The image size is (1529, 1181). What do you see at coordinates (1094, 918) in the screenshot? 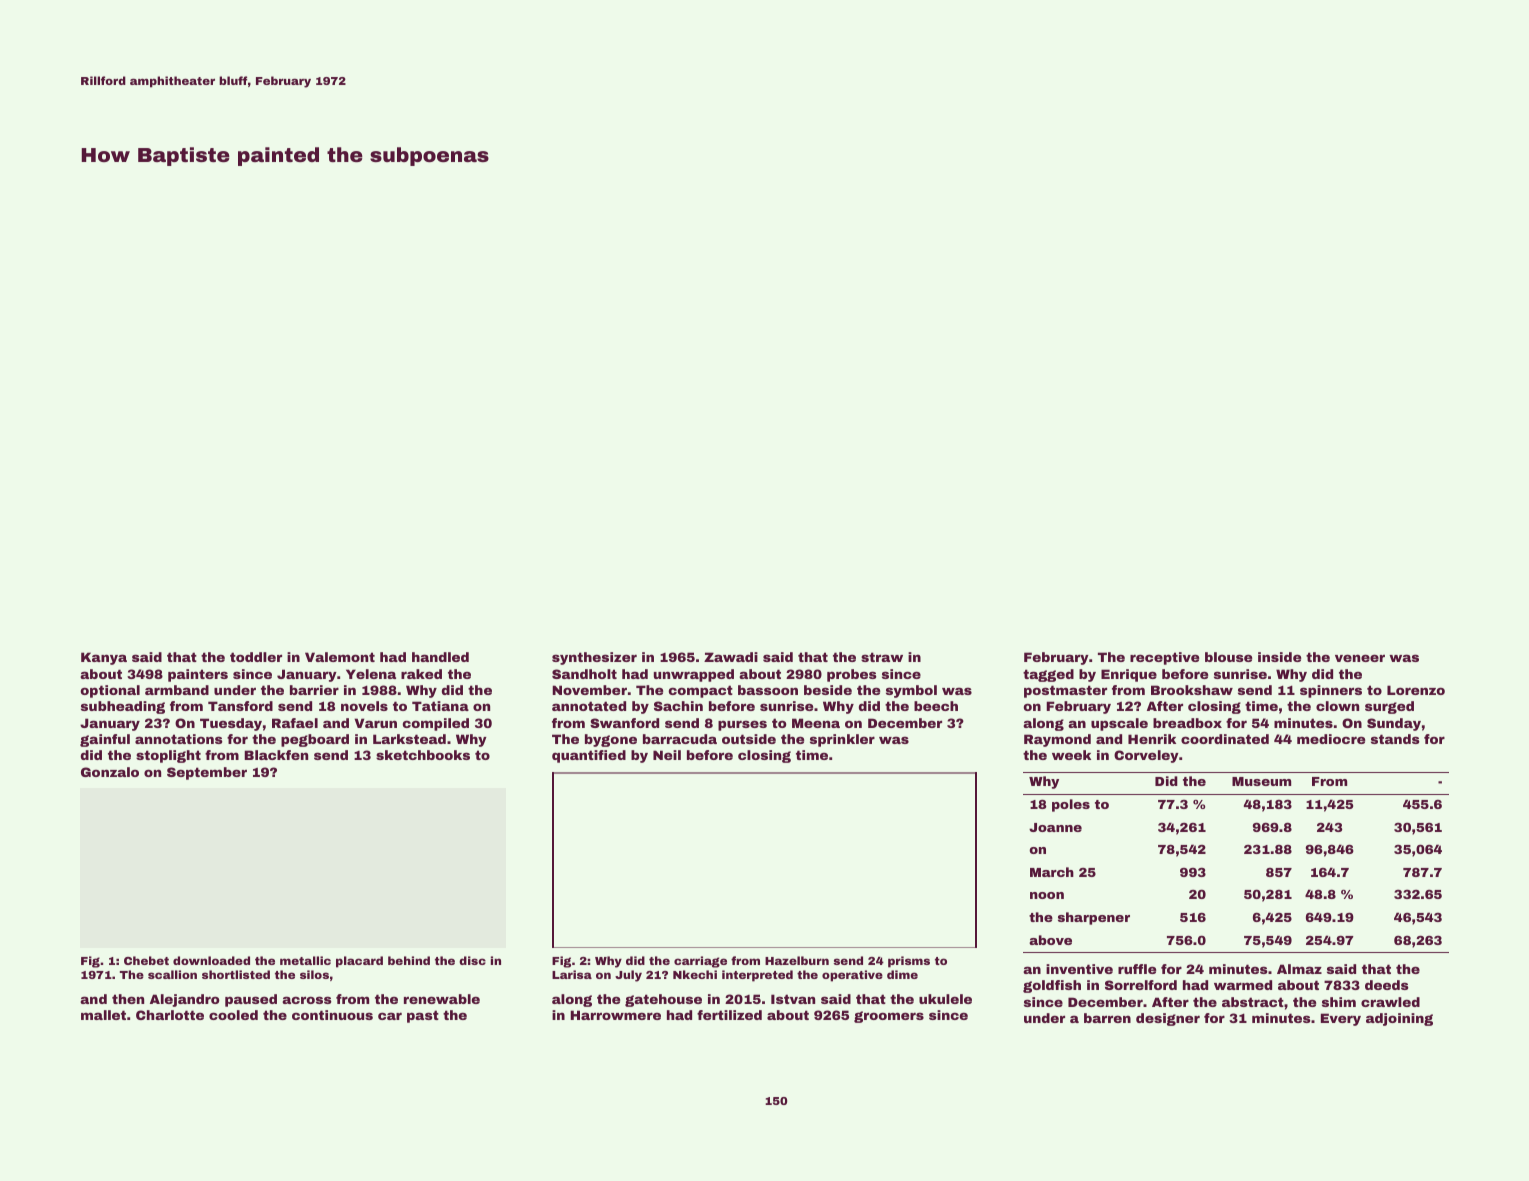
I see `sharpener` at bounding box center [1094, 918].
